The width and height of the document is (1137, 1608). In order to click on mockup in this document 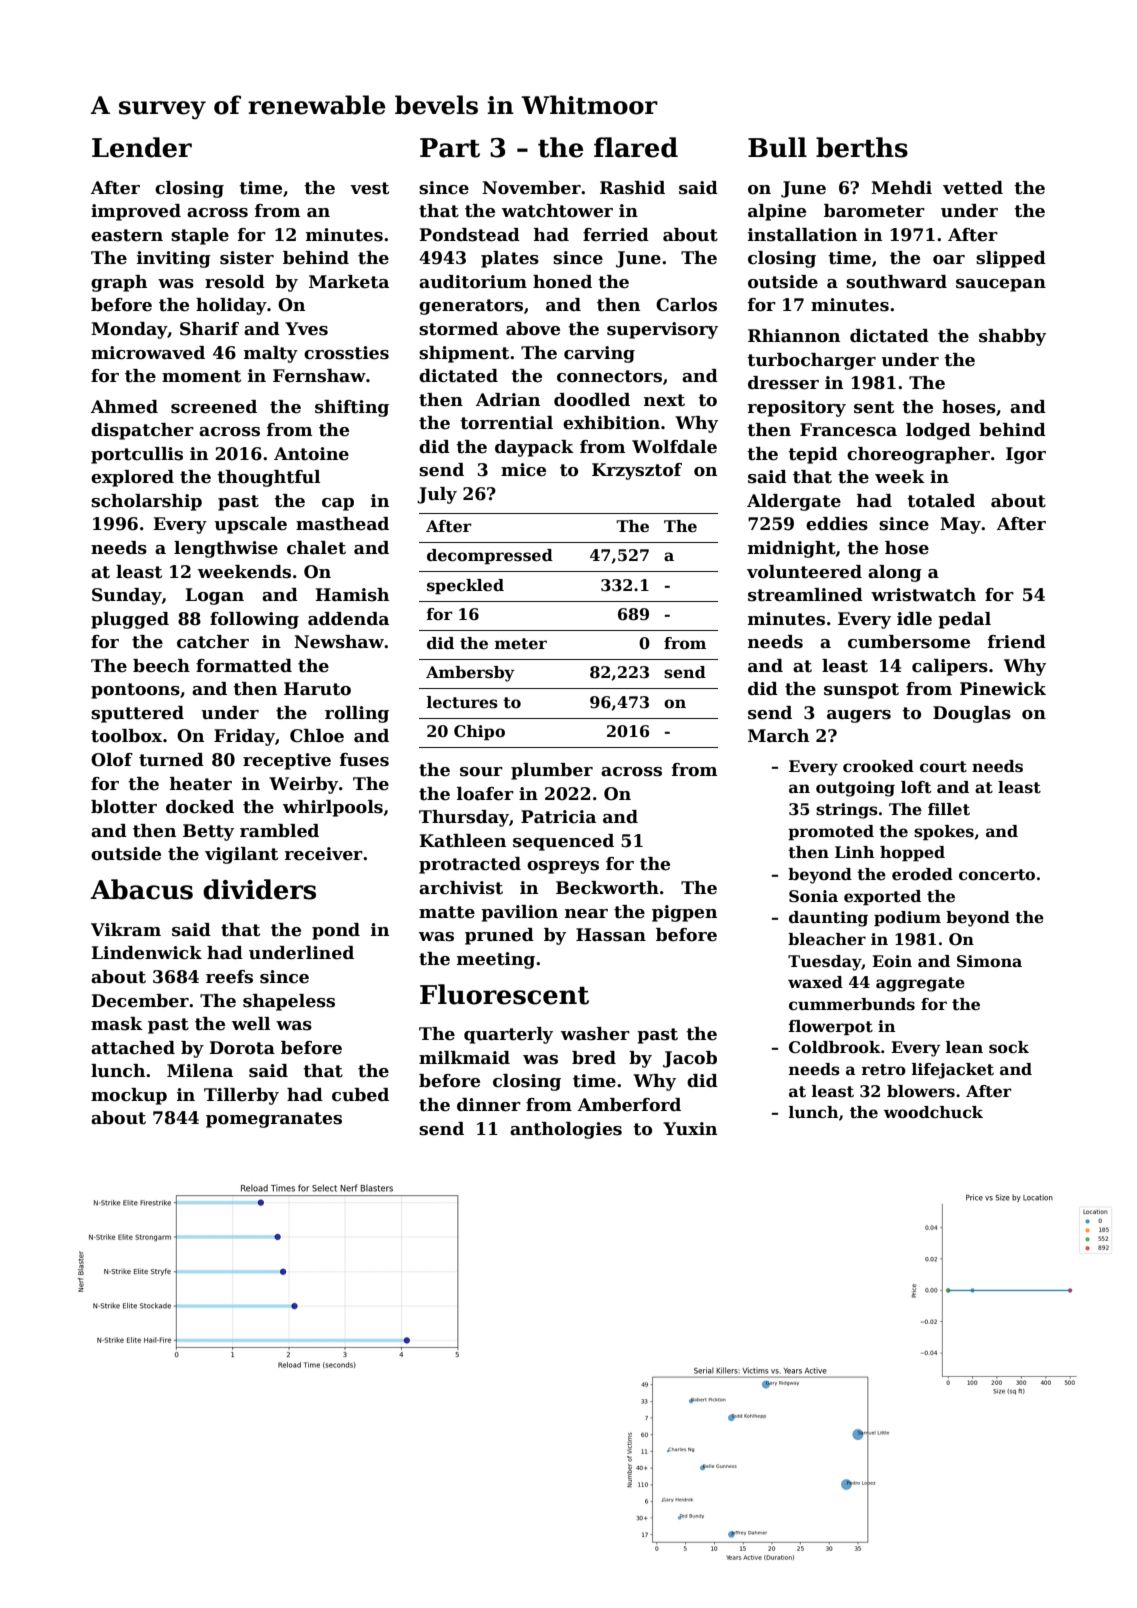, I will do `click(129, 1096)`.
